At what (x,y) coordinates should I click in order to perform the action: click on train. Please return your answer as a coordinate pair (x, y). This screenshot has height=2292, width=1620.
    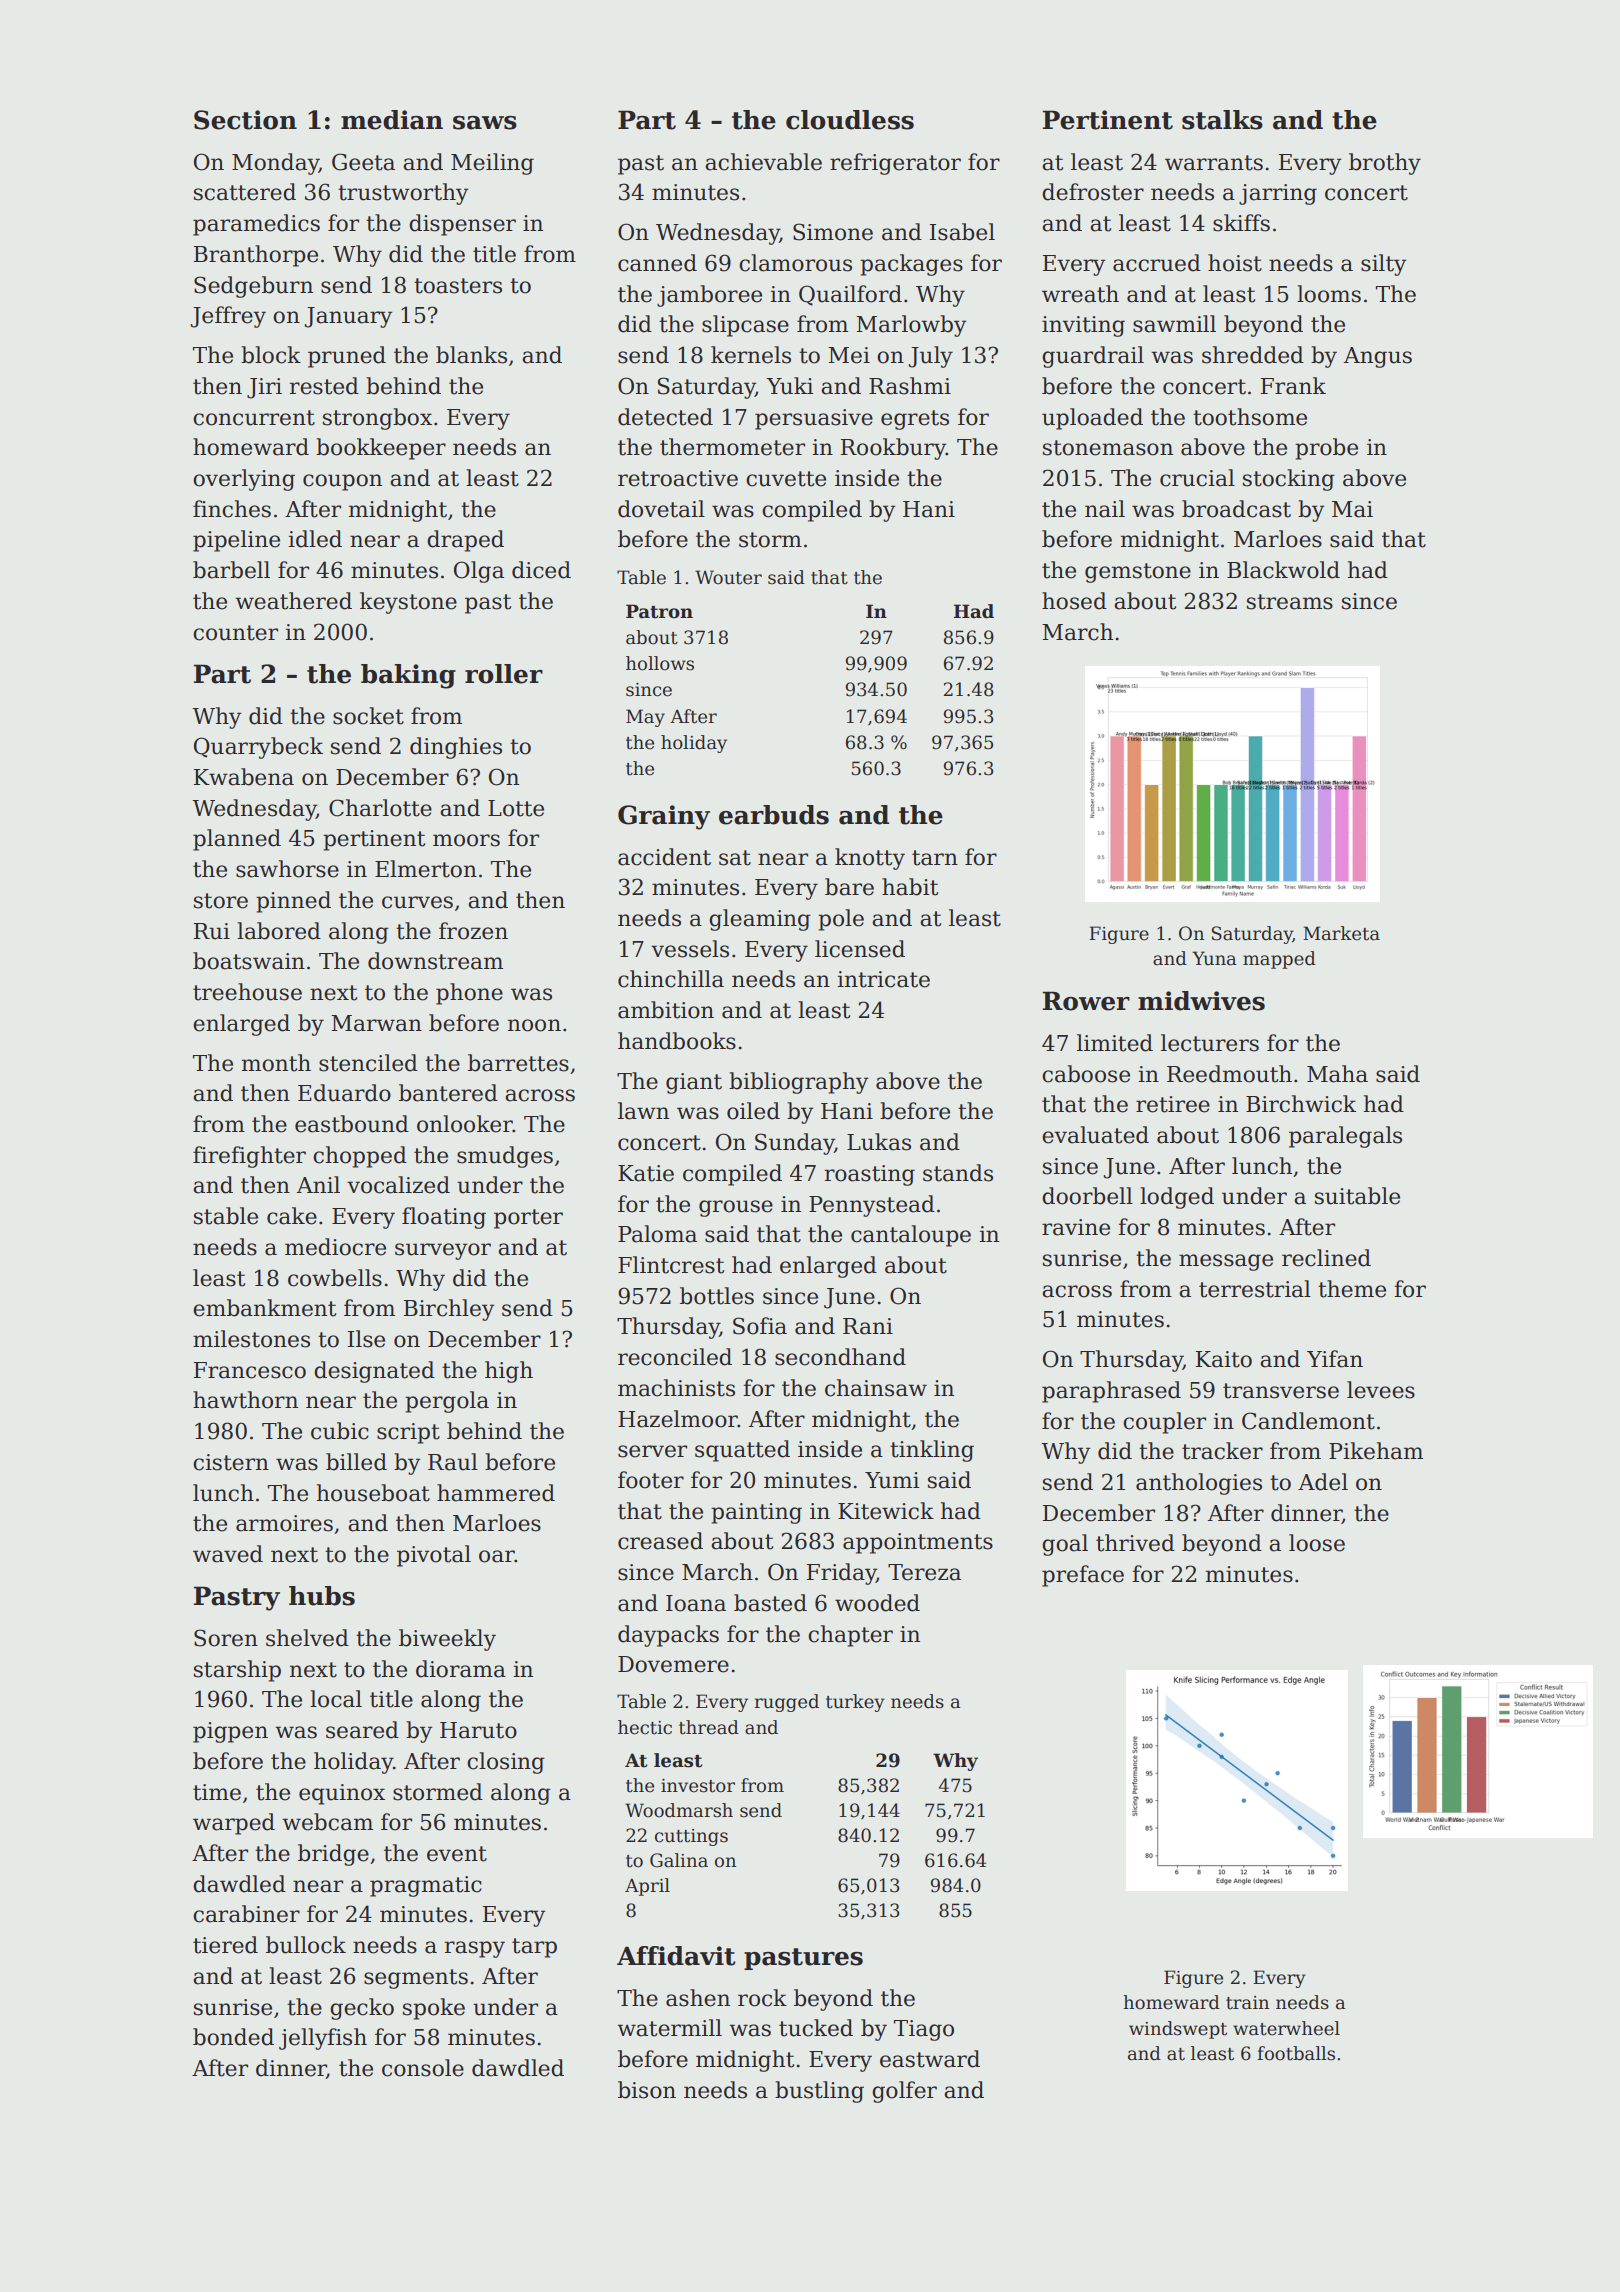
    Looking at the image, I should click on (1247, 2003).
